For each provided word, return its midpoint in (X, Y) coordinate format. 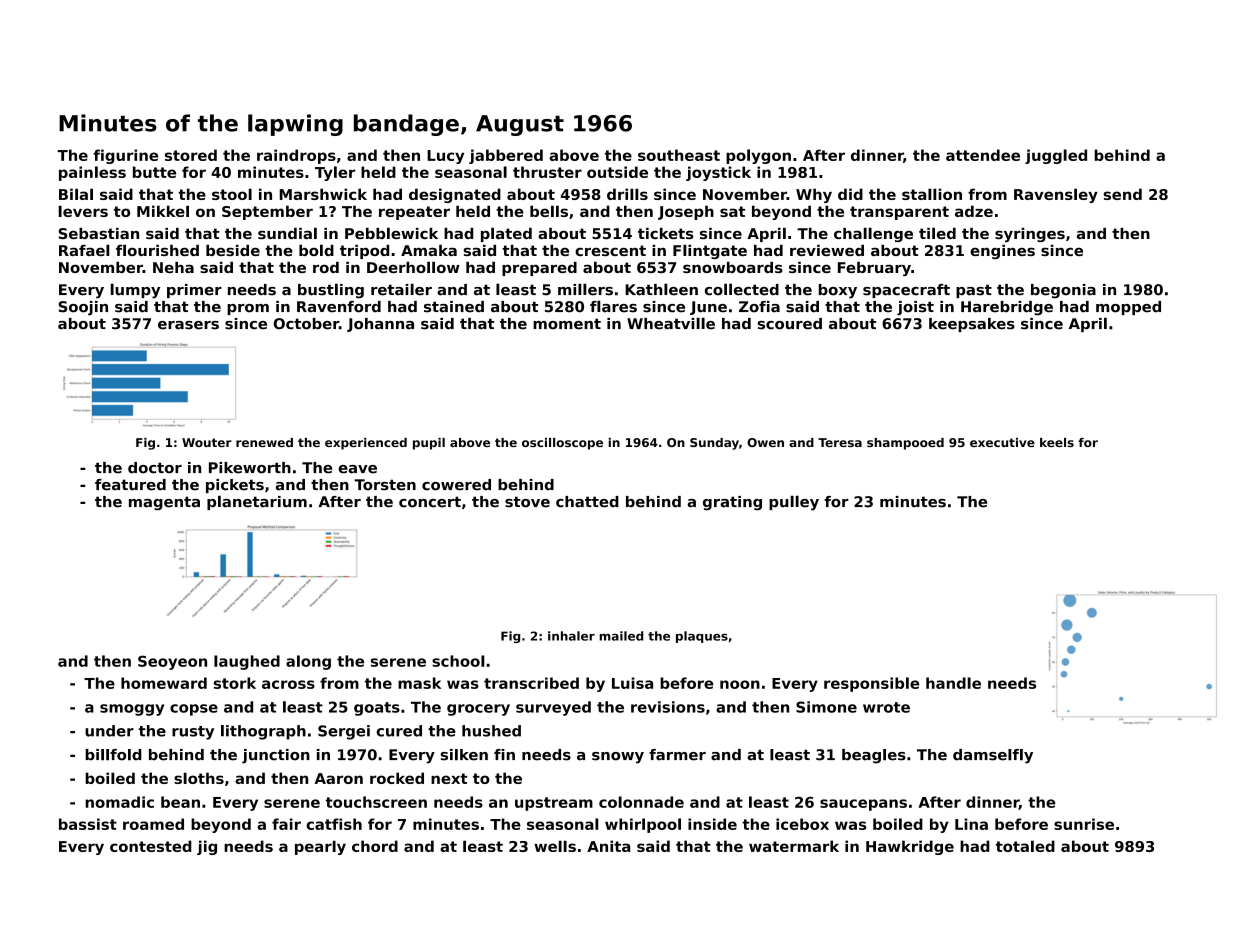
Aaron (339, 778)
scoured (790, 324)
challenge (873, 234)
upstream (554, 804)
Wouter (207, 442)
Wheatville (671, 323)
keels (1057, 442)
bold (316, 250)
